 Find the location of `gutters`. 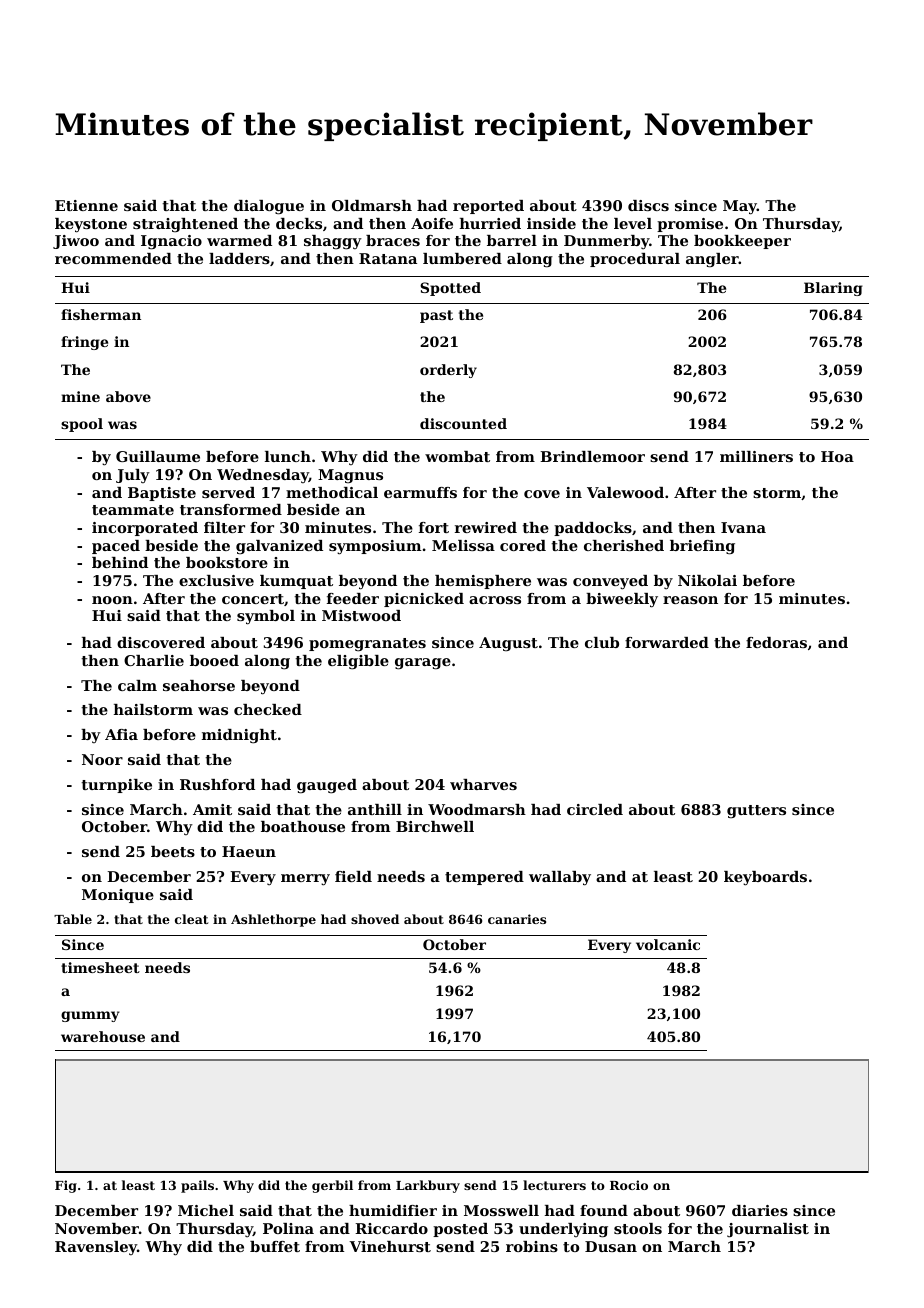

gutters is located at coordinates (756, 811).
